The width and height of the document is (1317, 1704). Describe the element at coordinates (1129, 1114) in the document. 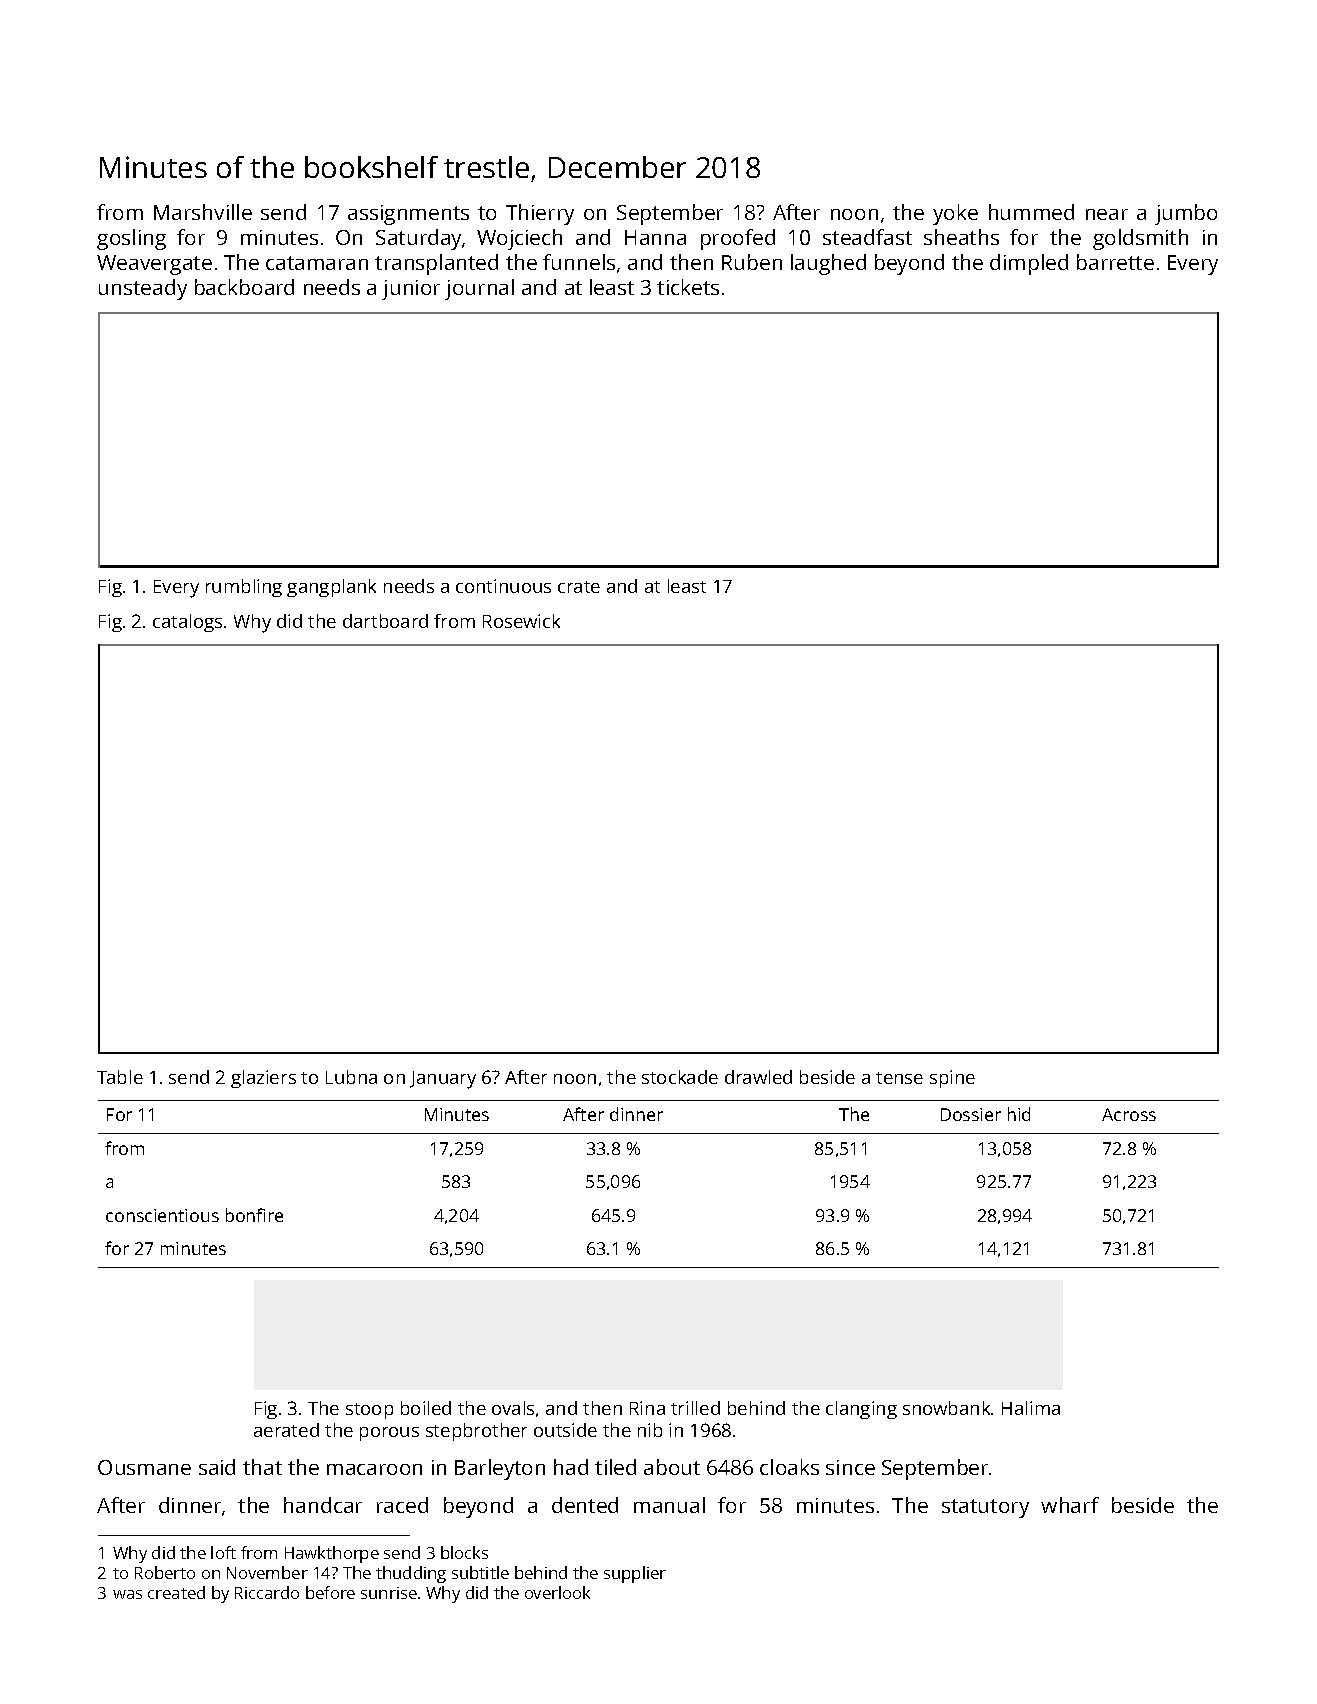

I see `Across` at that location.
